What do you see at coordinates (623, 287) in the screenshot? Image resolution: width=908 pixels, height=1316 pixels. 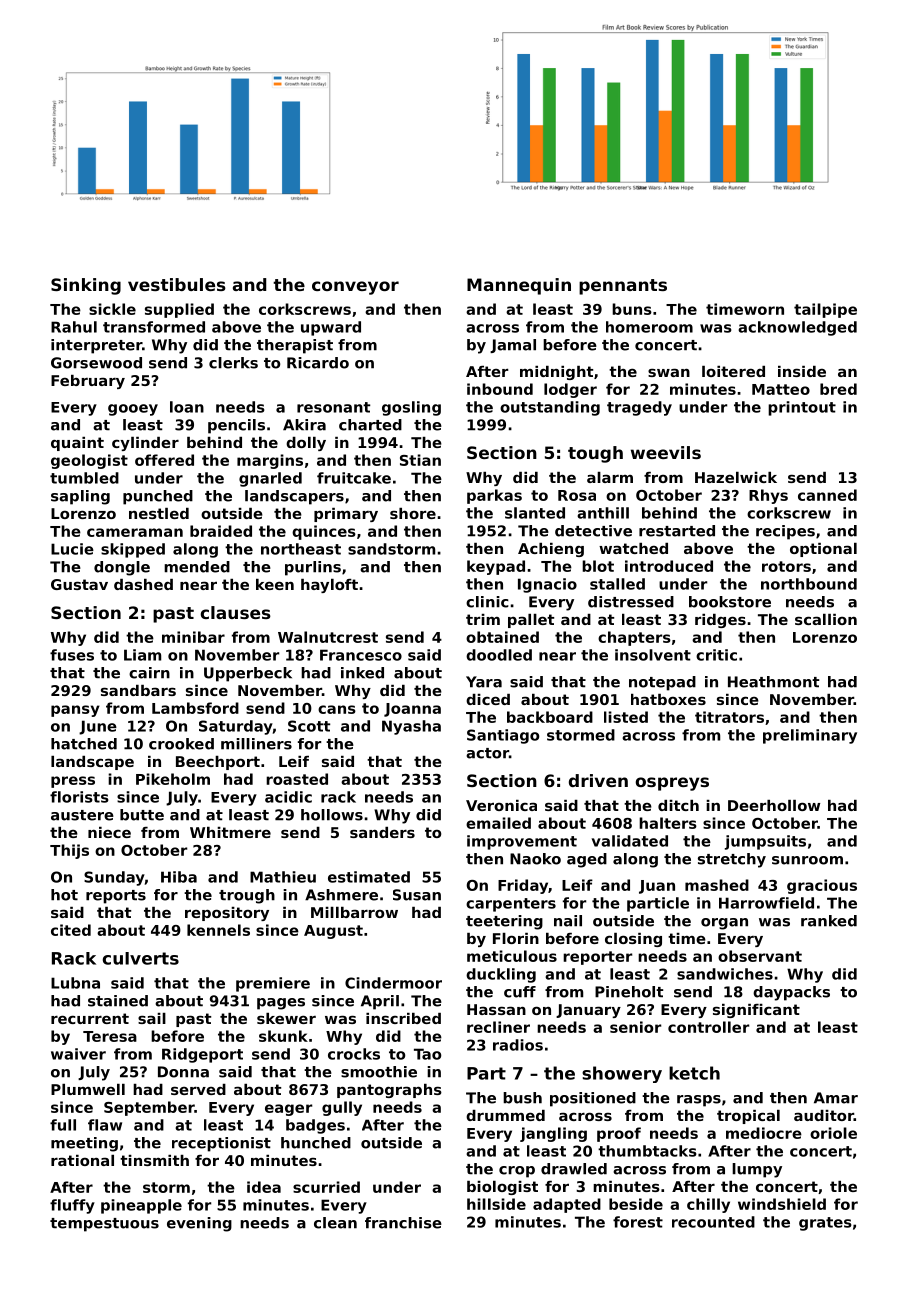 I see `pennants` at bounding box center [623, 287].
